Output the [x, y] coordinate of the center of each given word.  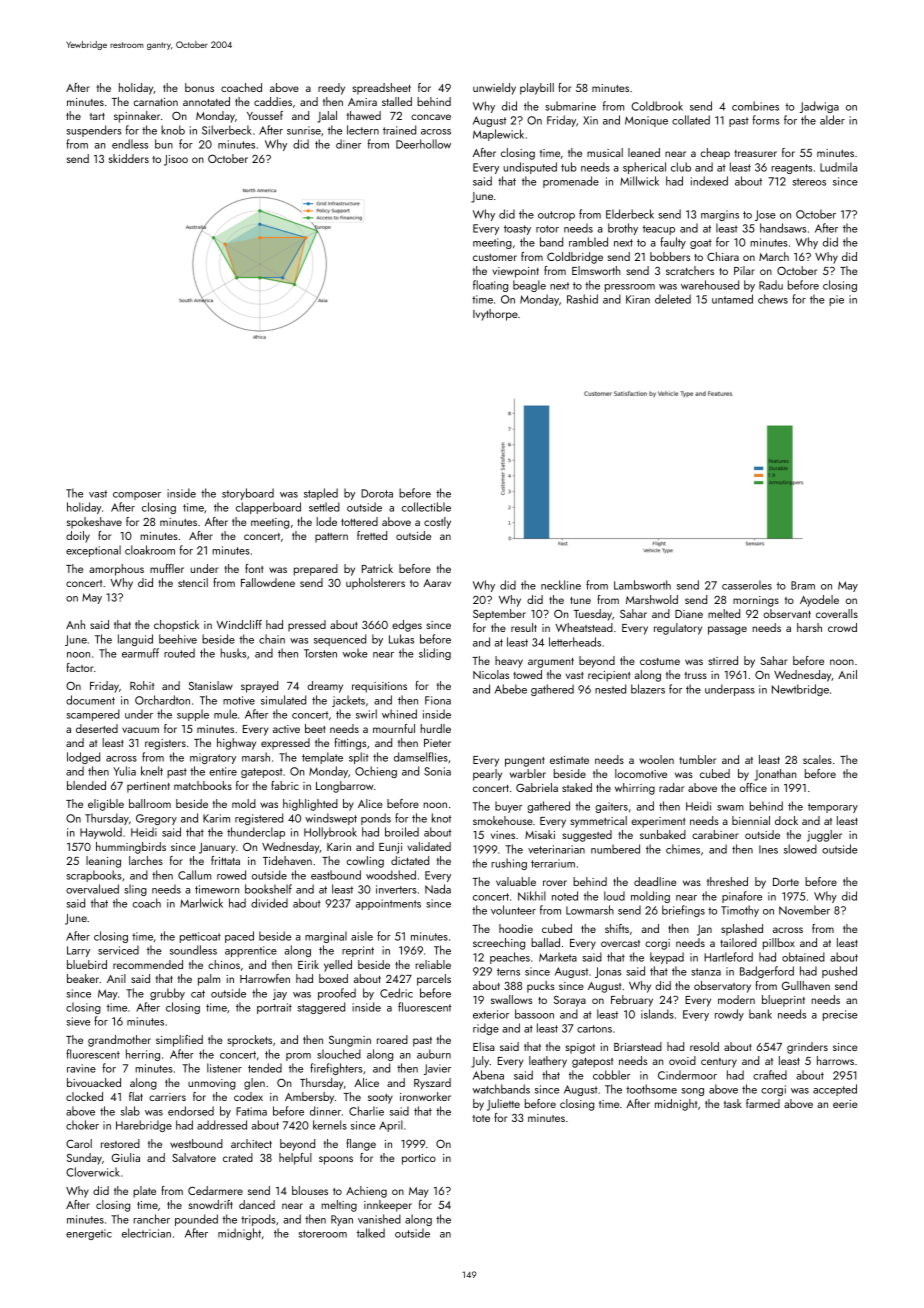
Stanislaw [211, 685]
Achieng [366, 1192]
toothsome [651, 1089]
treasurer [755, 153]
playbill [537, 89]
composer [137, 496]
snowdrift [211, 1204]
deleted [673, 299]
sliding [435, 654]
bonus [199, 87]
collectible [426, 507]
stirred [723, 660]
